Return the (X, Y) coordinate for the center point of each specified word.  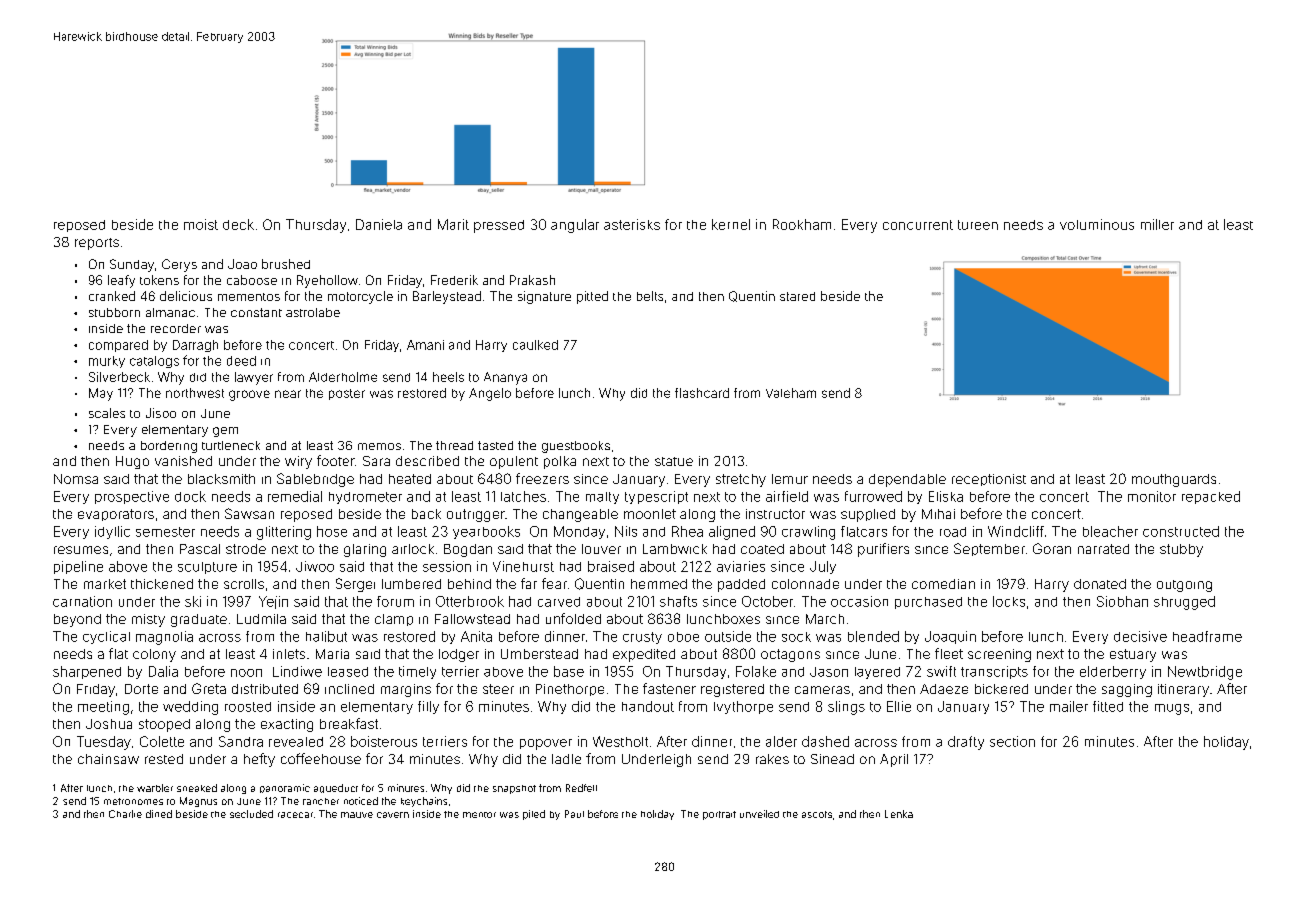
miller (1157, 224)
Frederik (454, 280)
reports (97, 244)
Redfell (581, 788)
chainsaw (108, 759)
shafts (678, 601)
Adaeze (944, 689)
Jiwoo (315, 566)
